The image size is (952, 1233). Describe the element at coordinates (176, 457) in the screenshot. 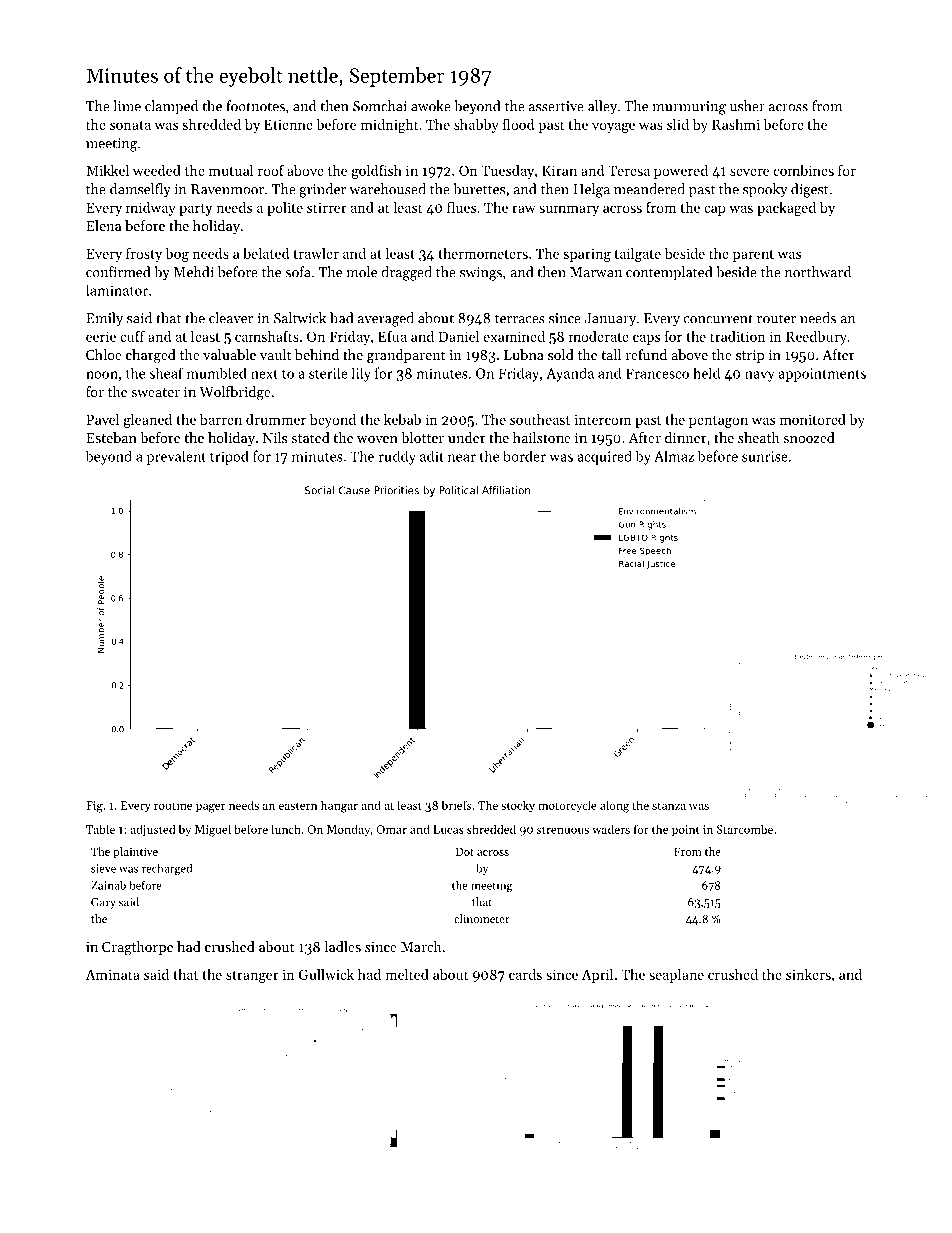

I see `prevalent` at that location.
